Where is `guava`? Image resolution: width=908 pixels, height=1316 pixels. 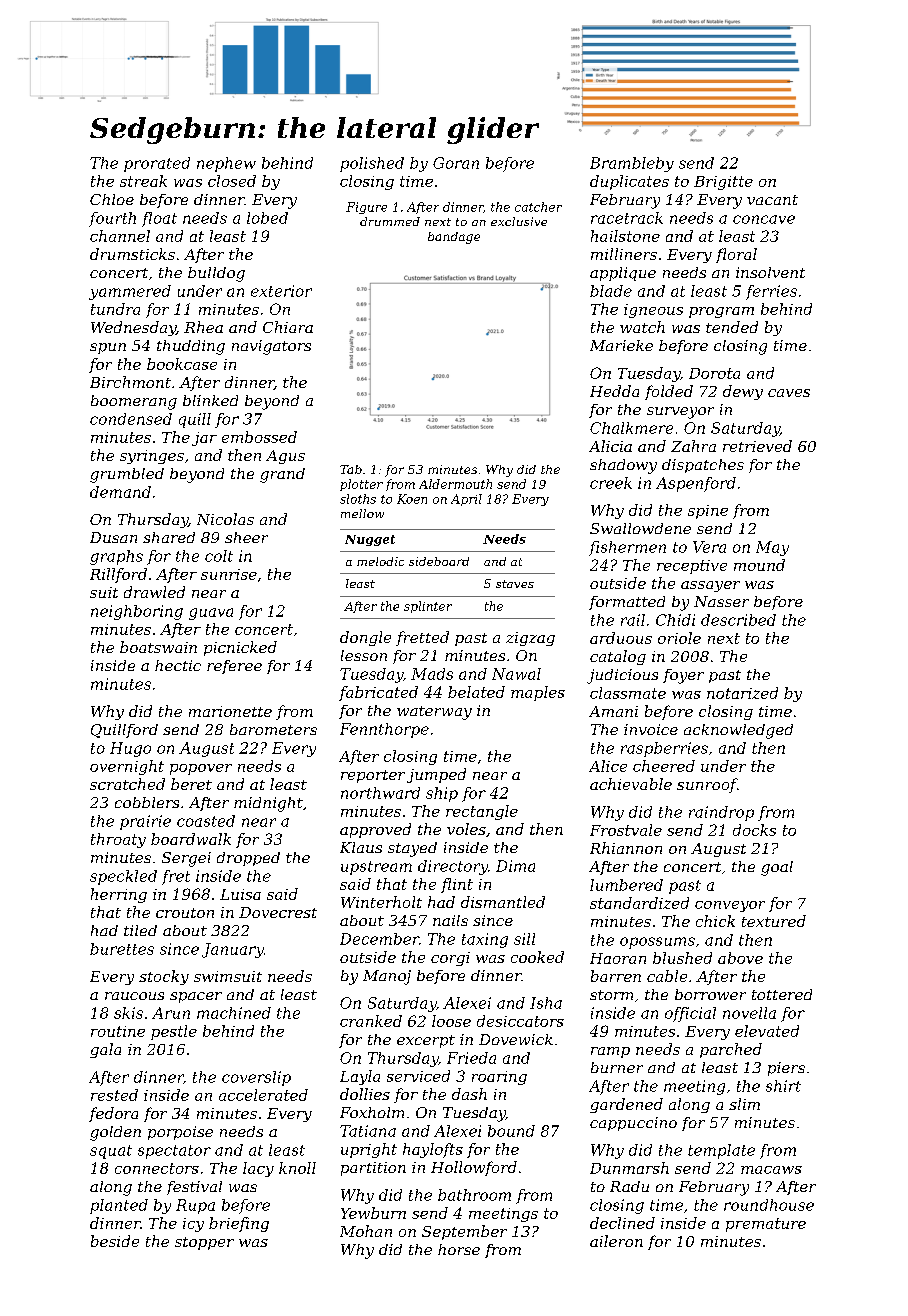
guava is located at coordinates (211, 614).
